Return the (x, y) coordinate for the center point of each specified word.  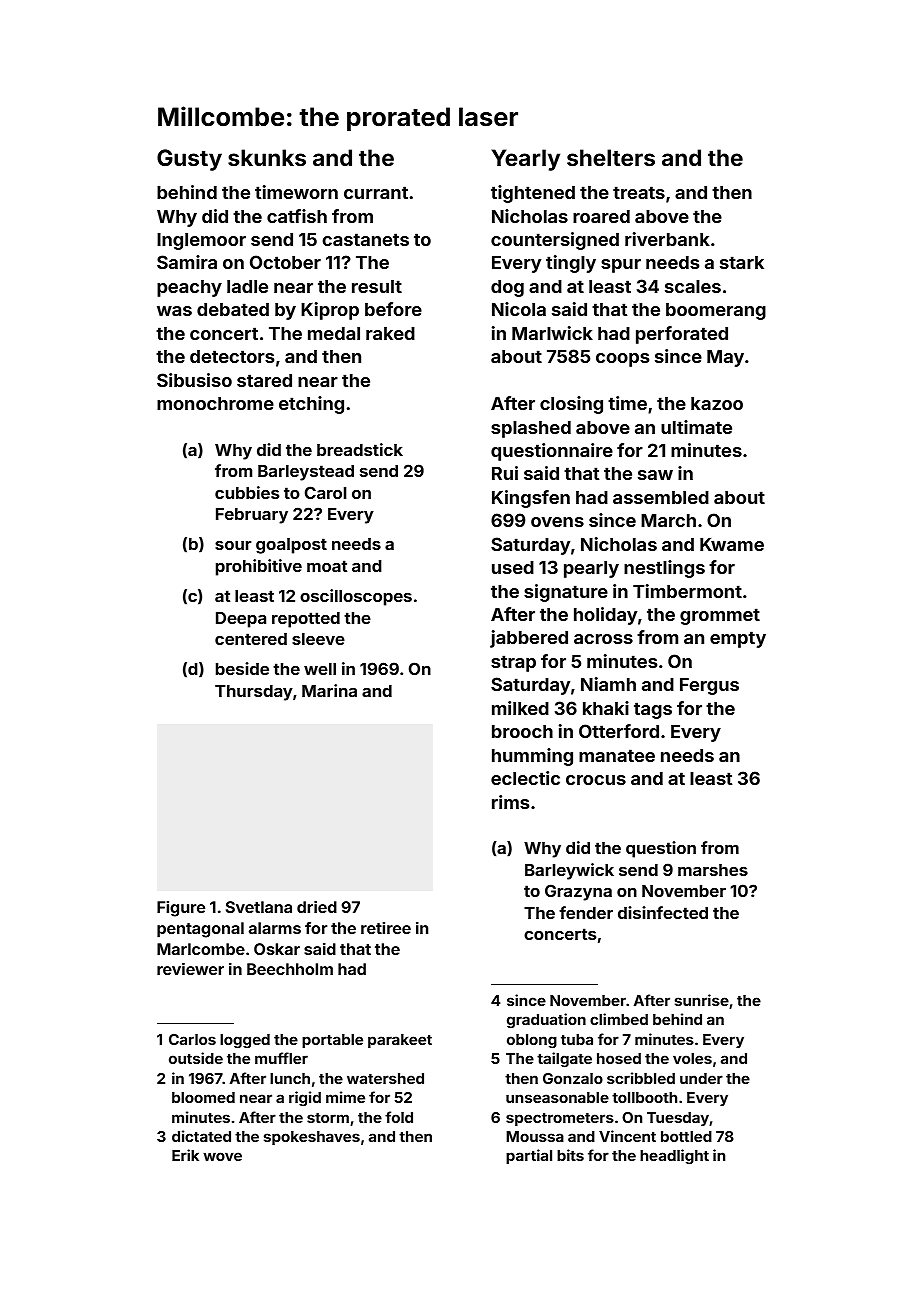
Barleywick (569, 871)
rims (510, 802)
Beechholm (290, 969)
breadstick (360, 449)
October (285, 262)
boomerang (716, 311)
